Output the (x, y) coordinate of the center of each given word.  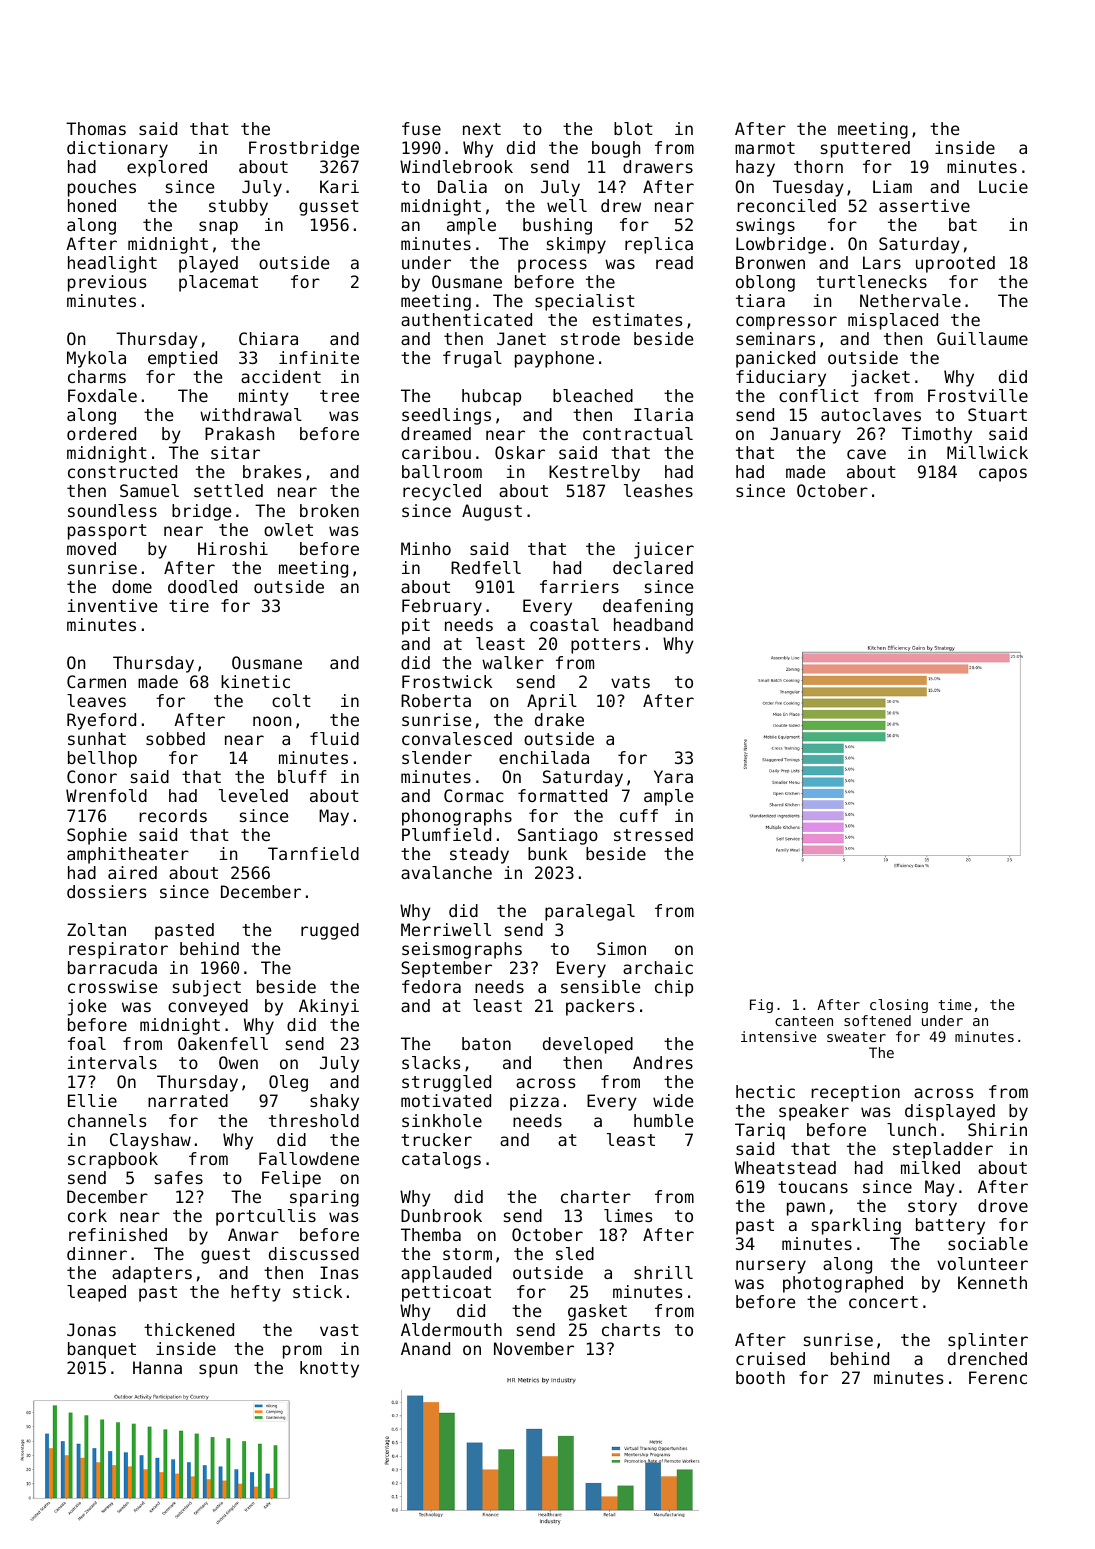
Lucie (1003, 186)
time (954, 1004)
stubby (238, 207)
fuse (421, 128)
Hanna (157, 1367)
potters (605, 646)
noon (272, 721)
